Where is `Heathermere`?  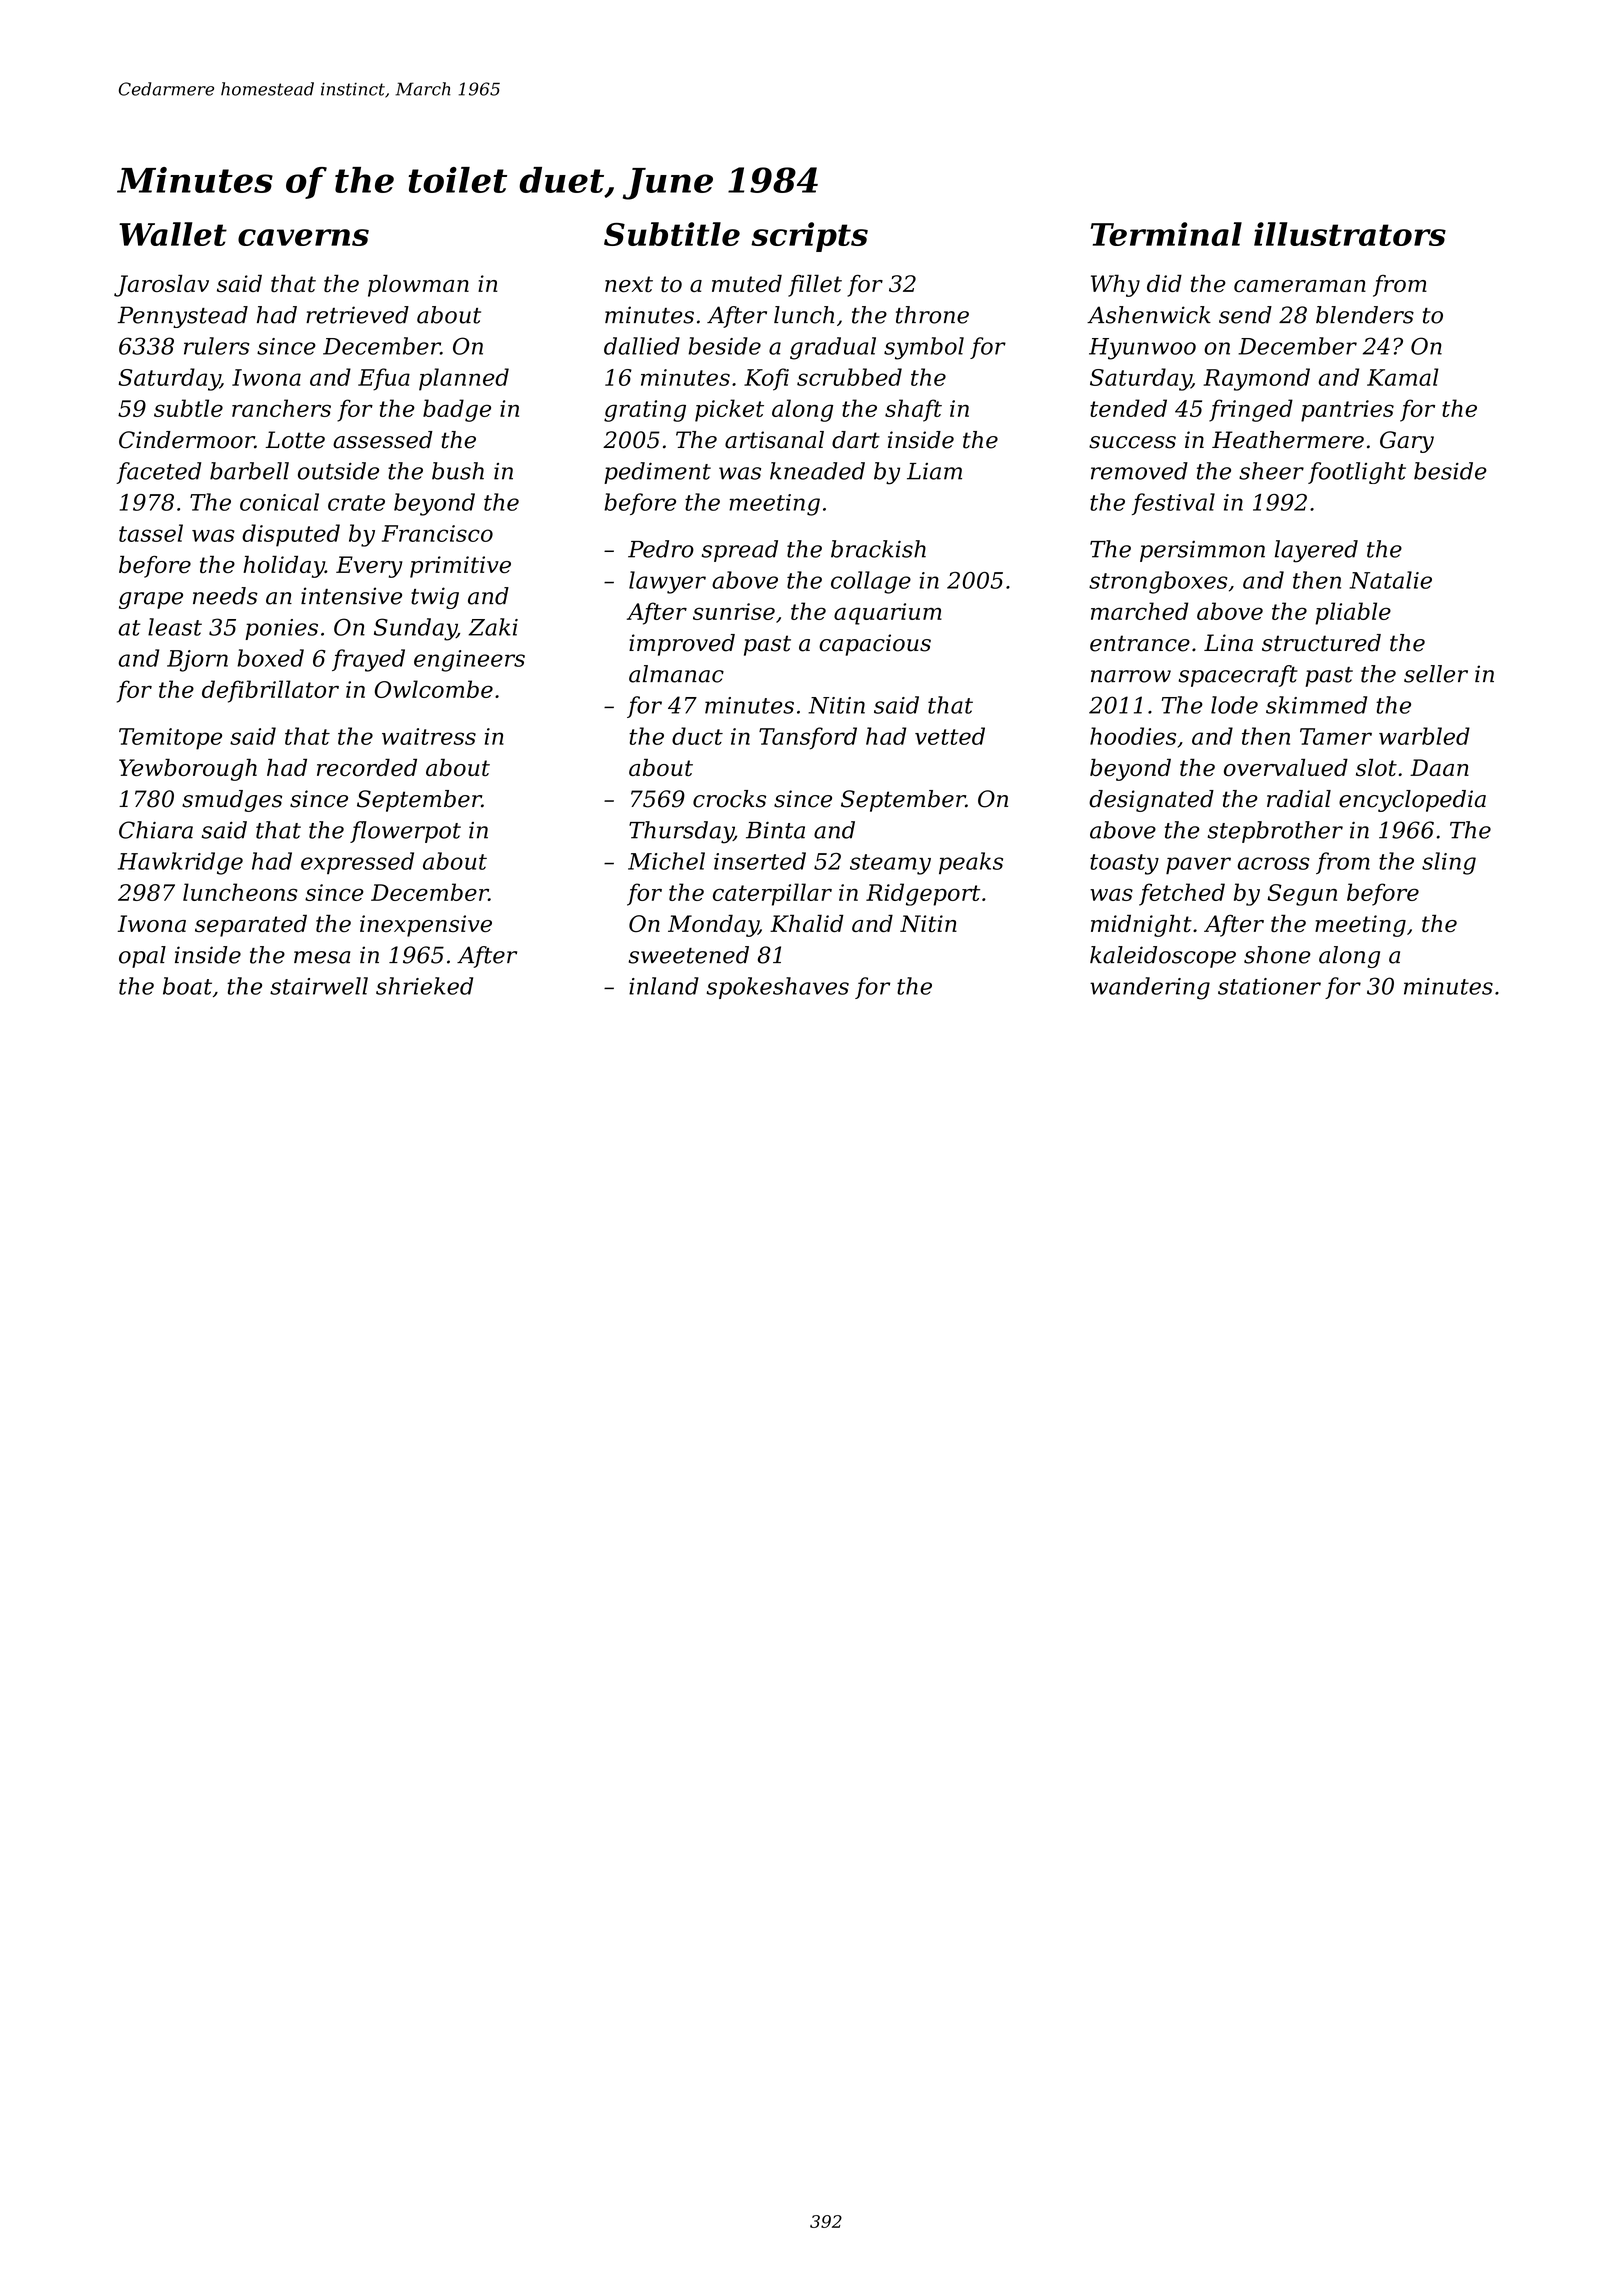
Heathermere is located at coordinates (1288, 440).
